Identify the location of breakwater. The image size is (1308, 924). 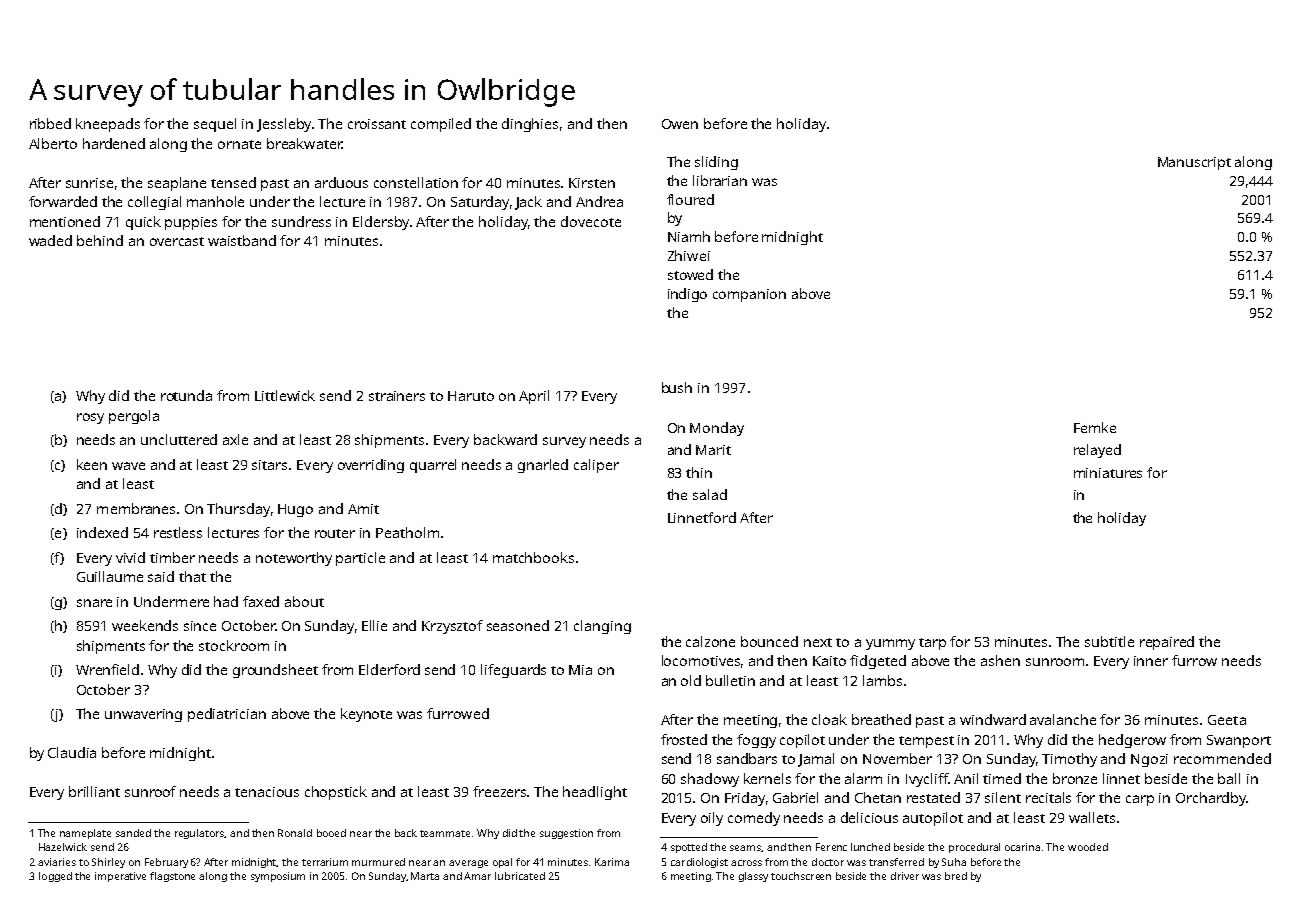
(304, 143).
